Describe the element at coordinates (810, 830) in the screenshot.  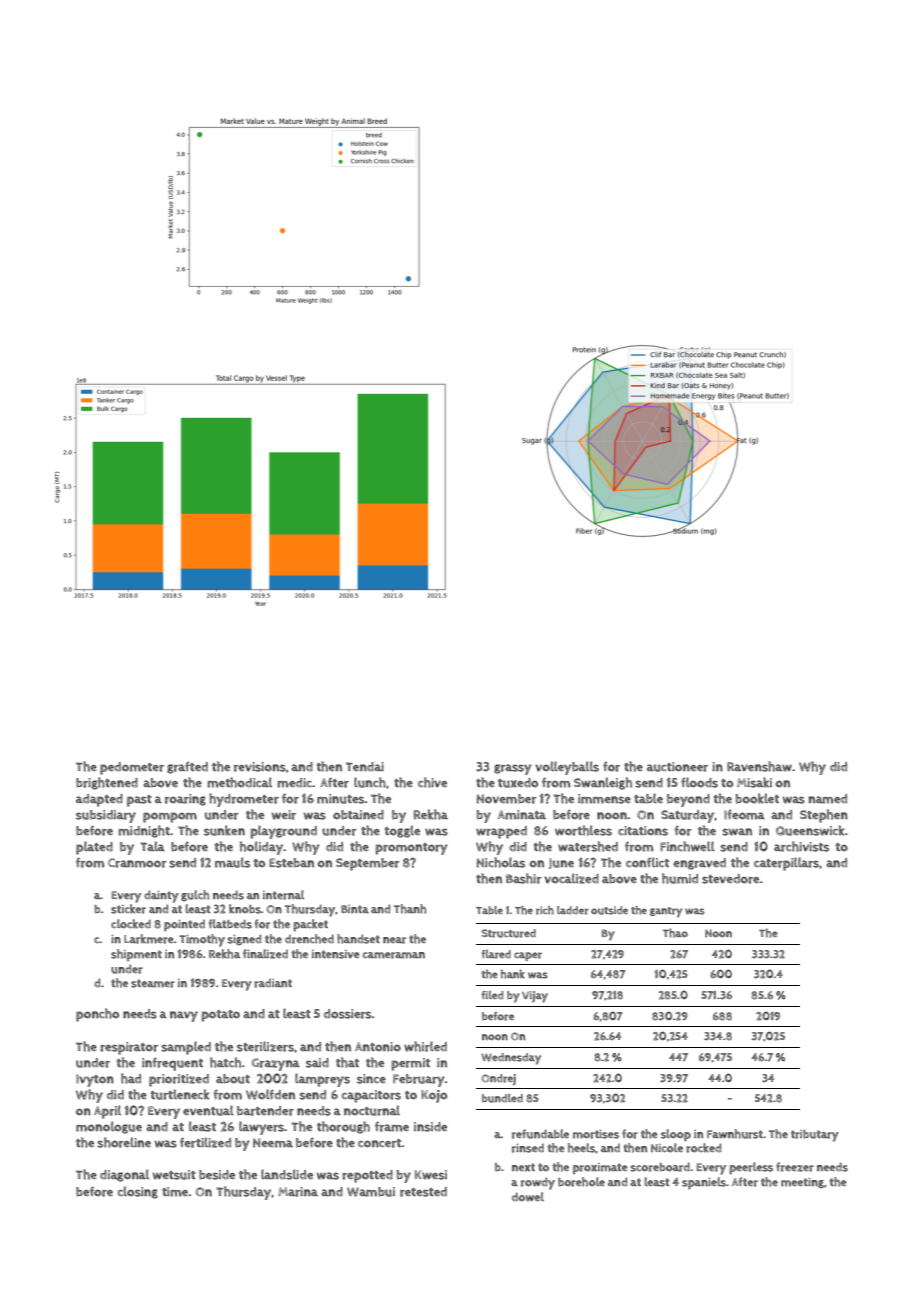
I see `Queenswick` at that location.
